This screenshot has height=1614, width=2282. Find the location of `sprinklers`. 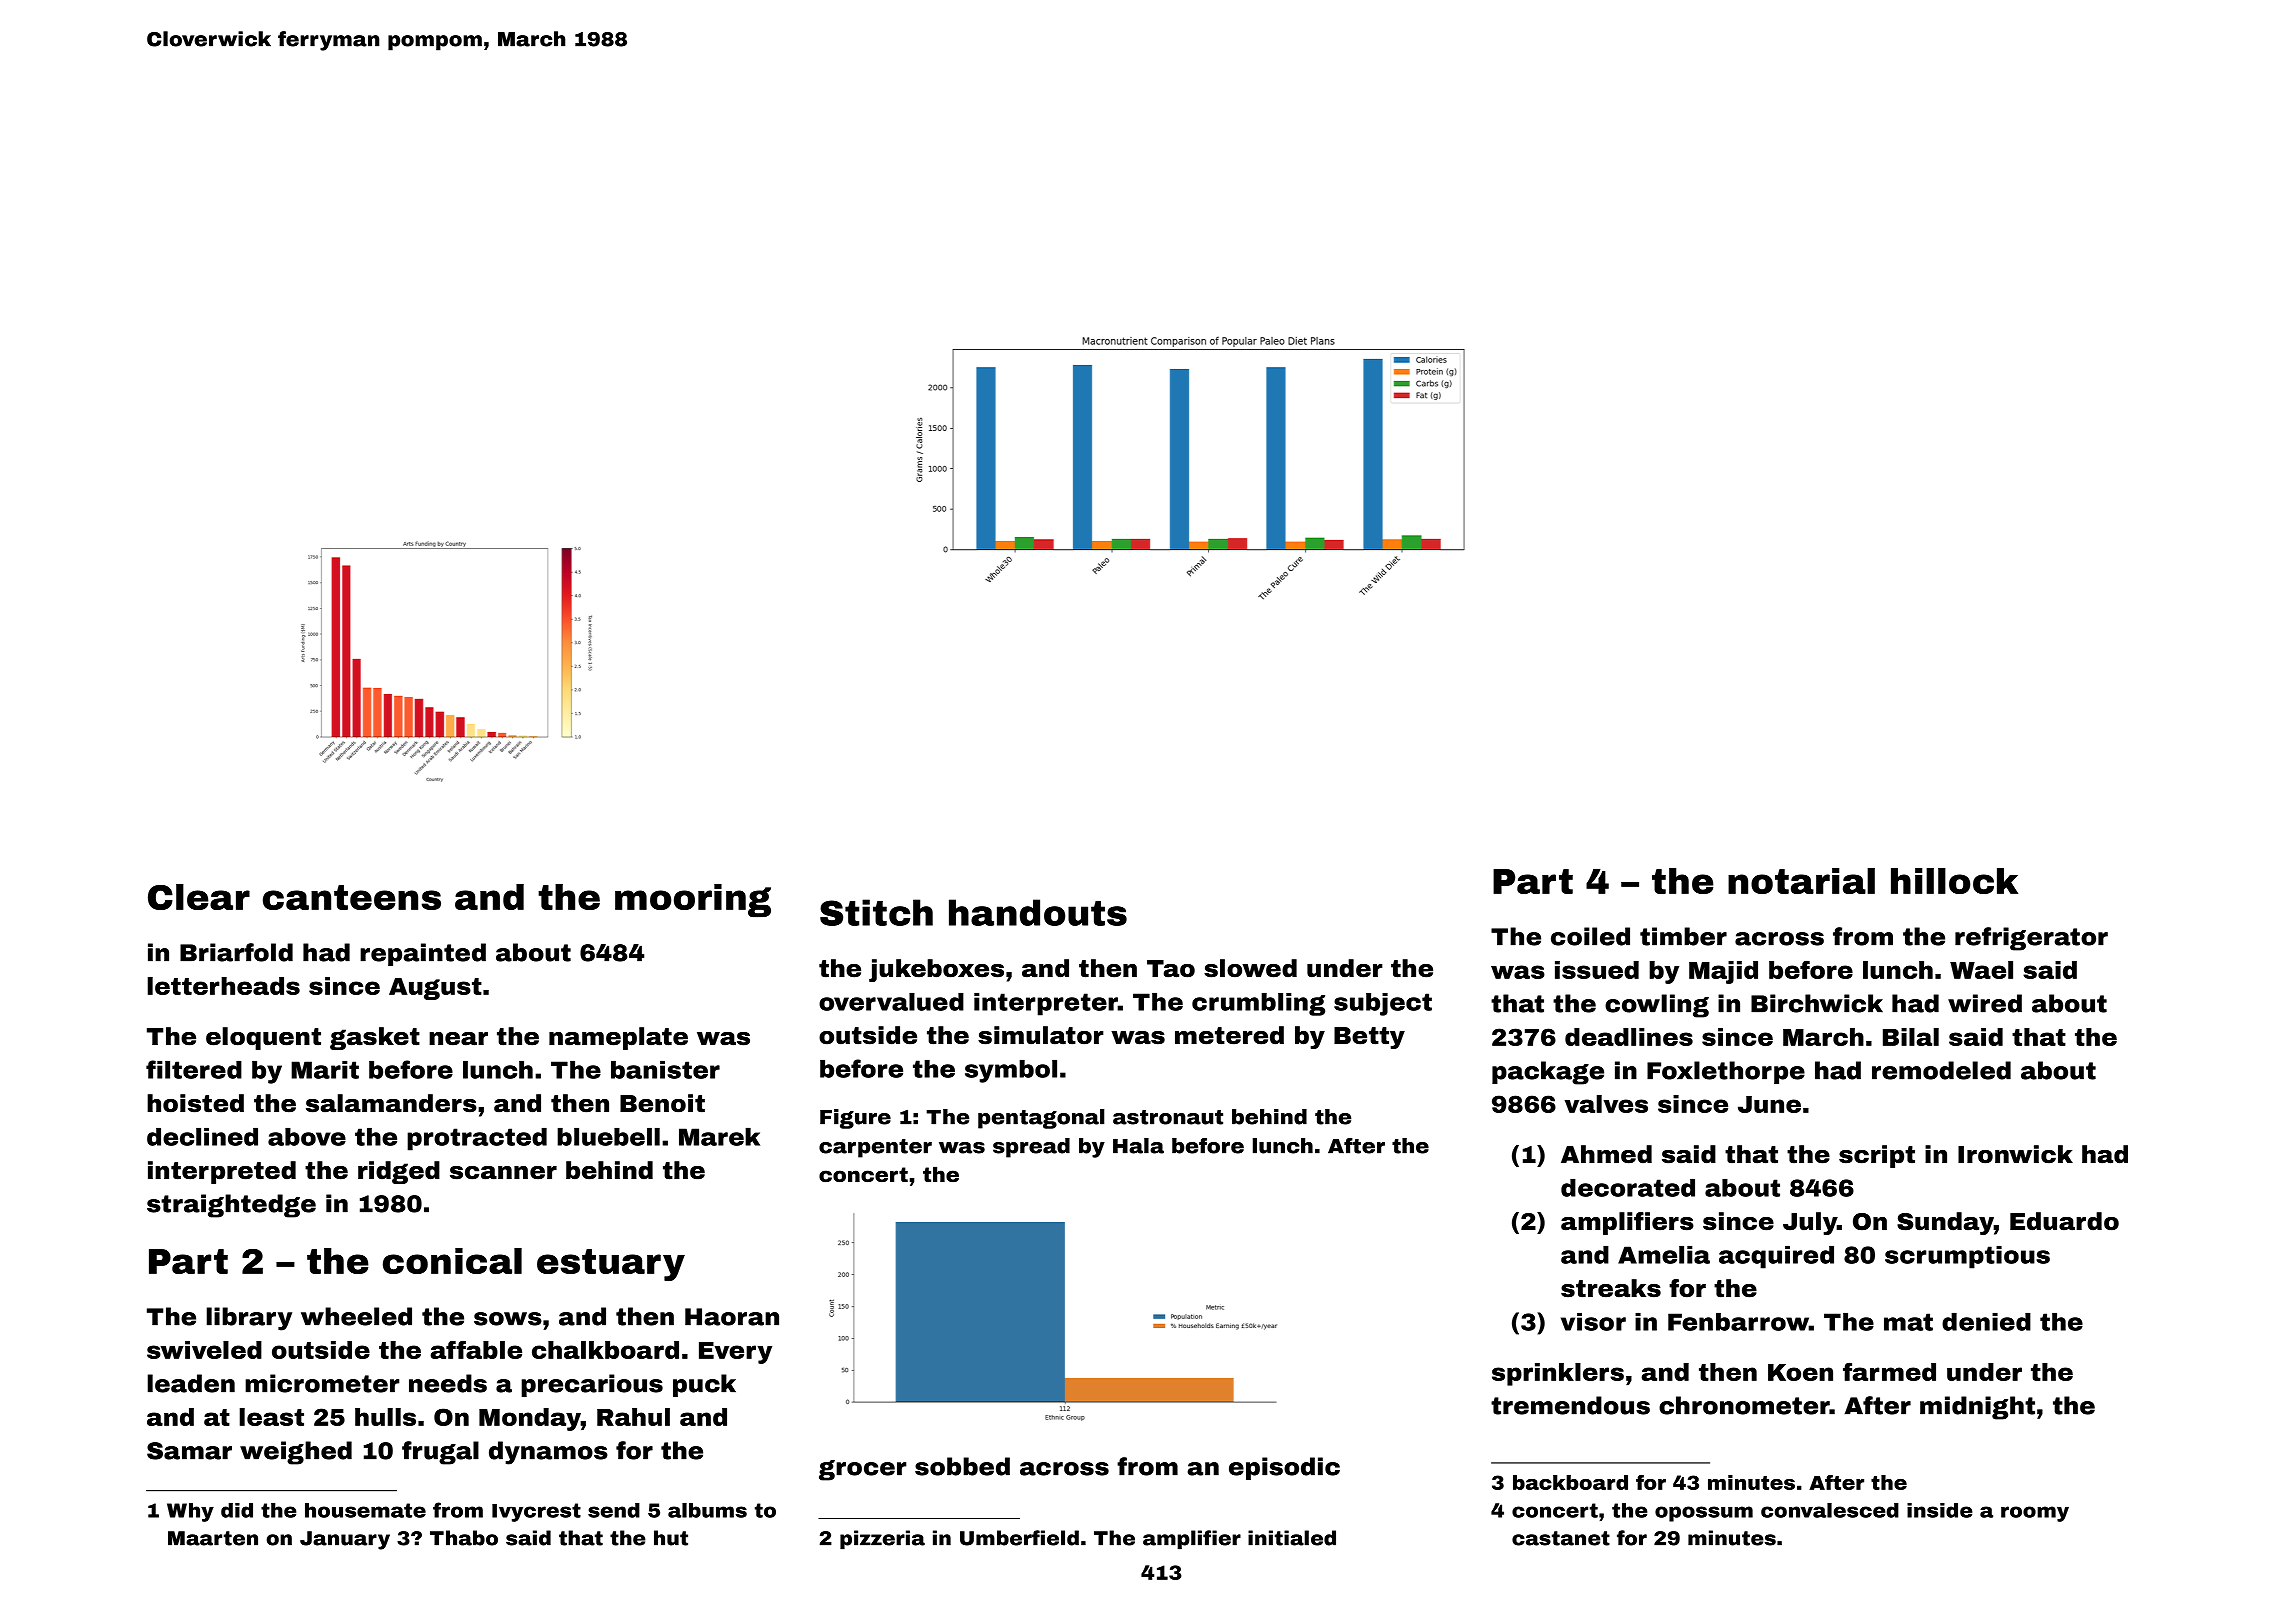

sprinklers is located at coordinates (1558, 1374).
